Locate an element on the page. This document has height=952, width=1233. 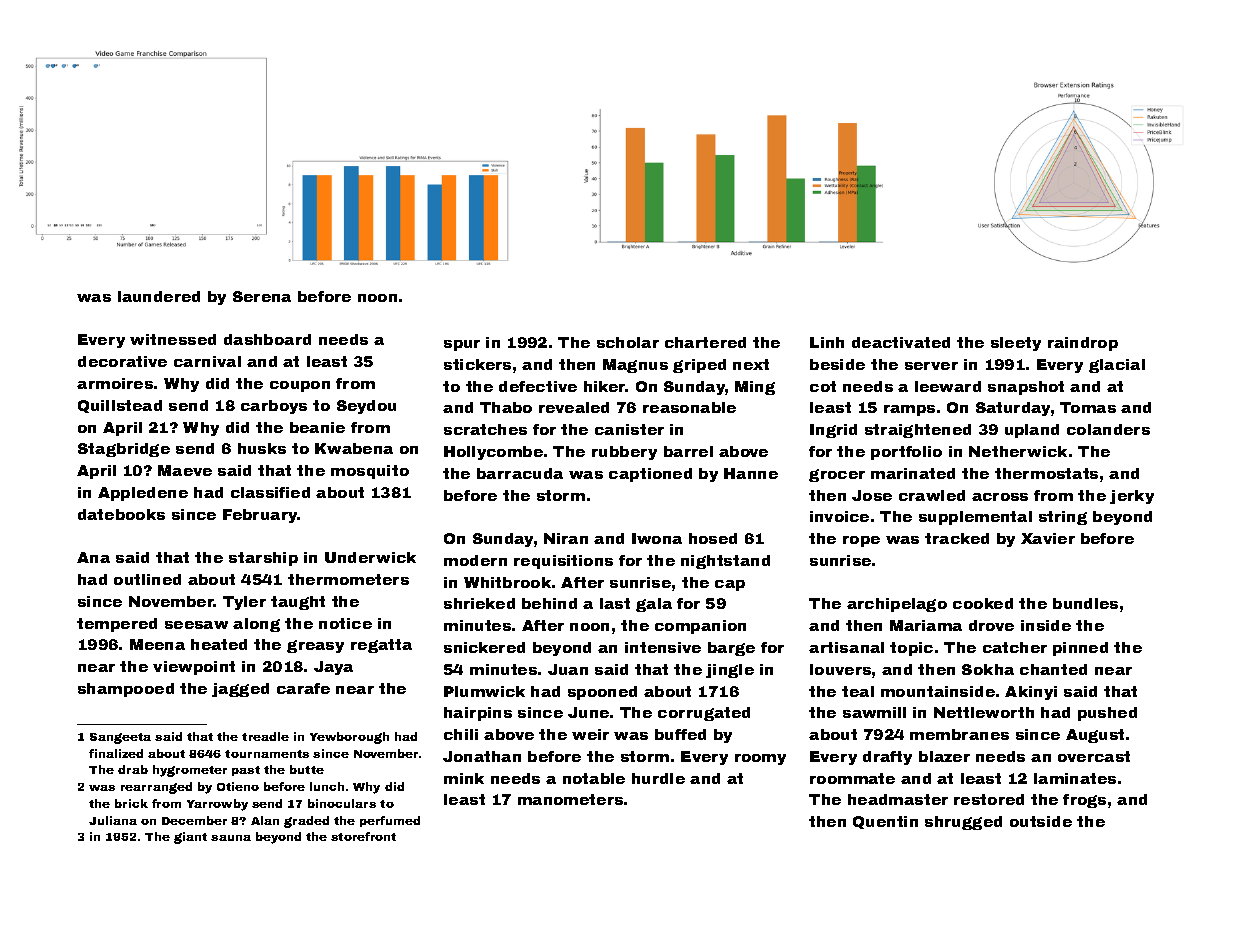
bundles is located at coordinates (1085, 603).
